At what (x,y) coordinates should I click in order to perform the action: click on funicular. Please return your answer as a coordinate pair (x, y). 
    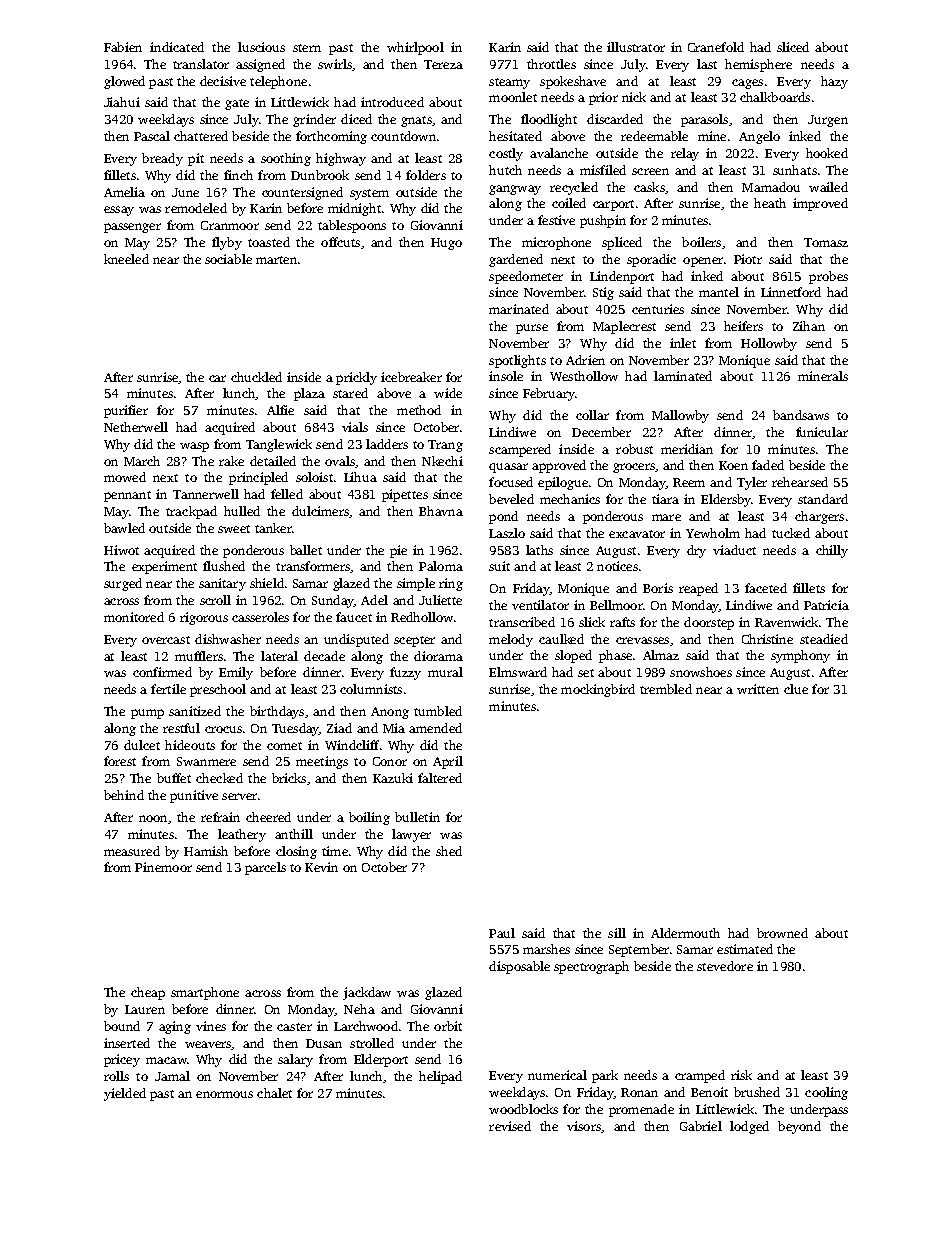
    Looking at the image, I should click on (822, 432).
